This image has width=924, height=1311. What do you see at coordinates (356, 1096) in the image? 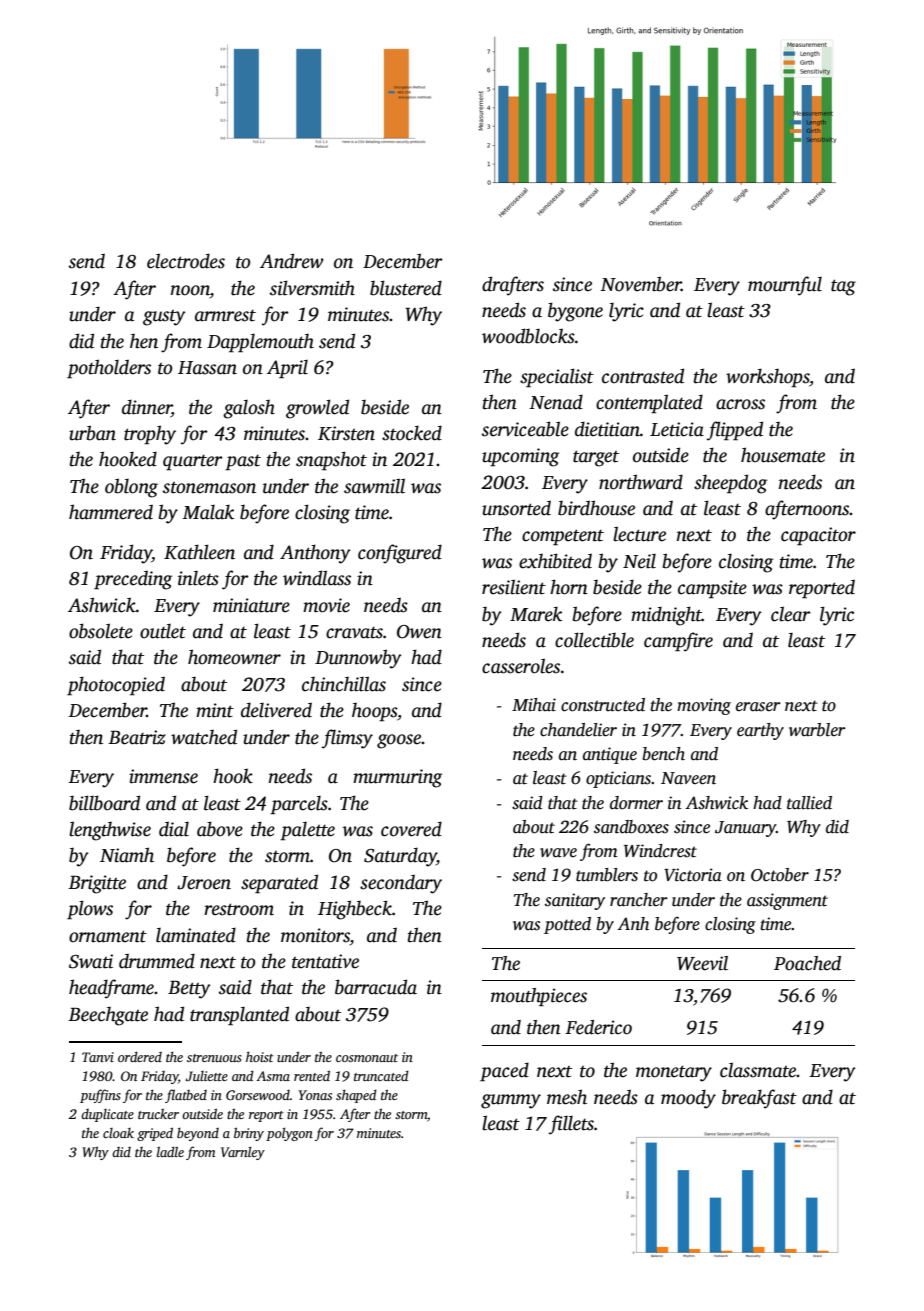
I see `shaped` at bounding box center [356, 1096].
